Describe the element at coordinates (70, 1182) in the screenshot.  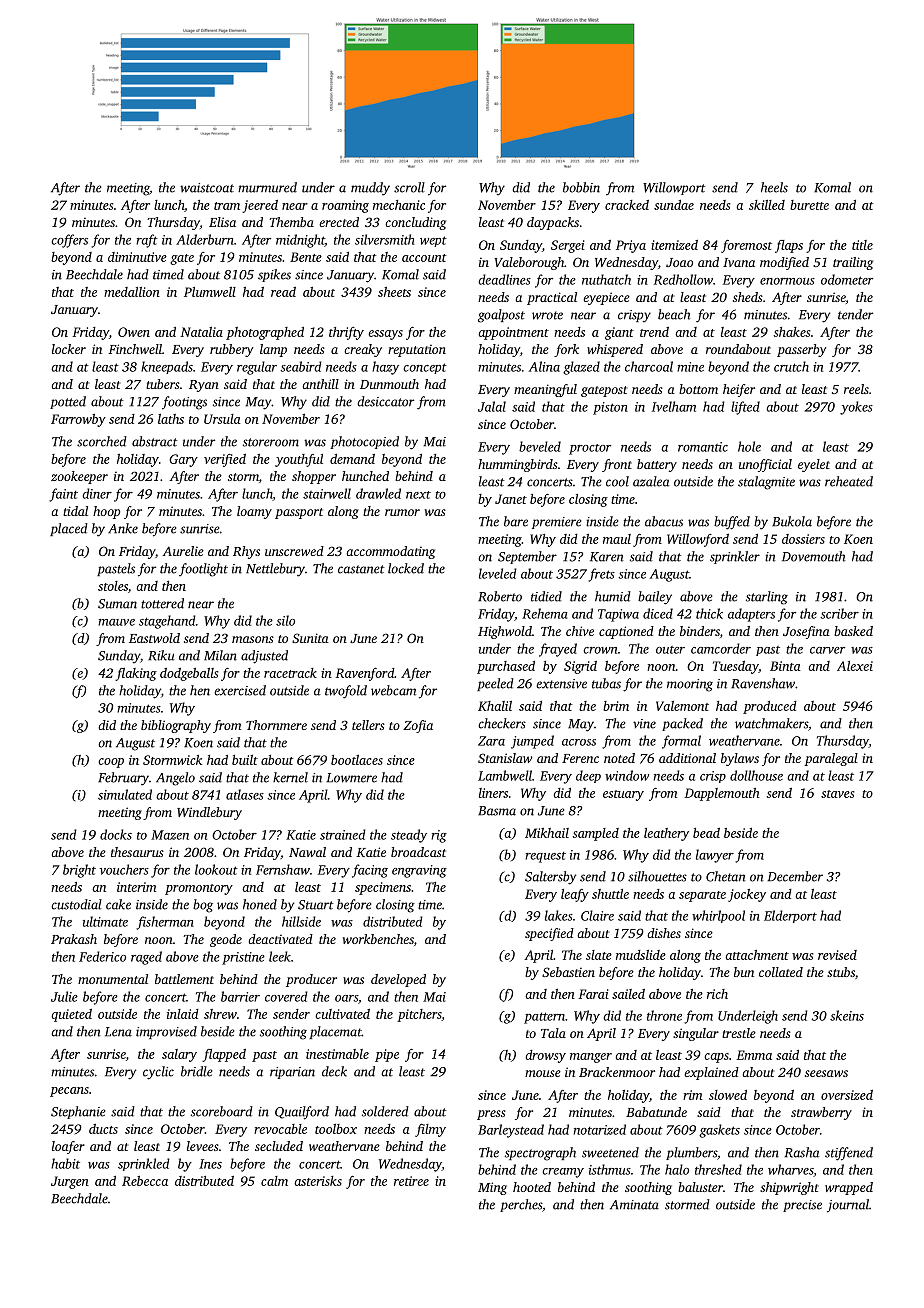
I see `Jurgen` at that location.
